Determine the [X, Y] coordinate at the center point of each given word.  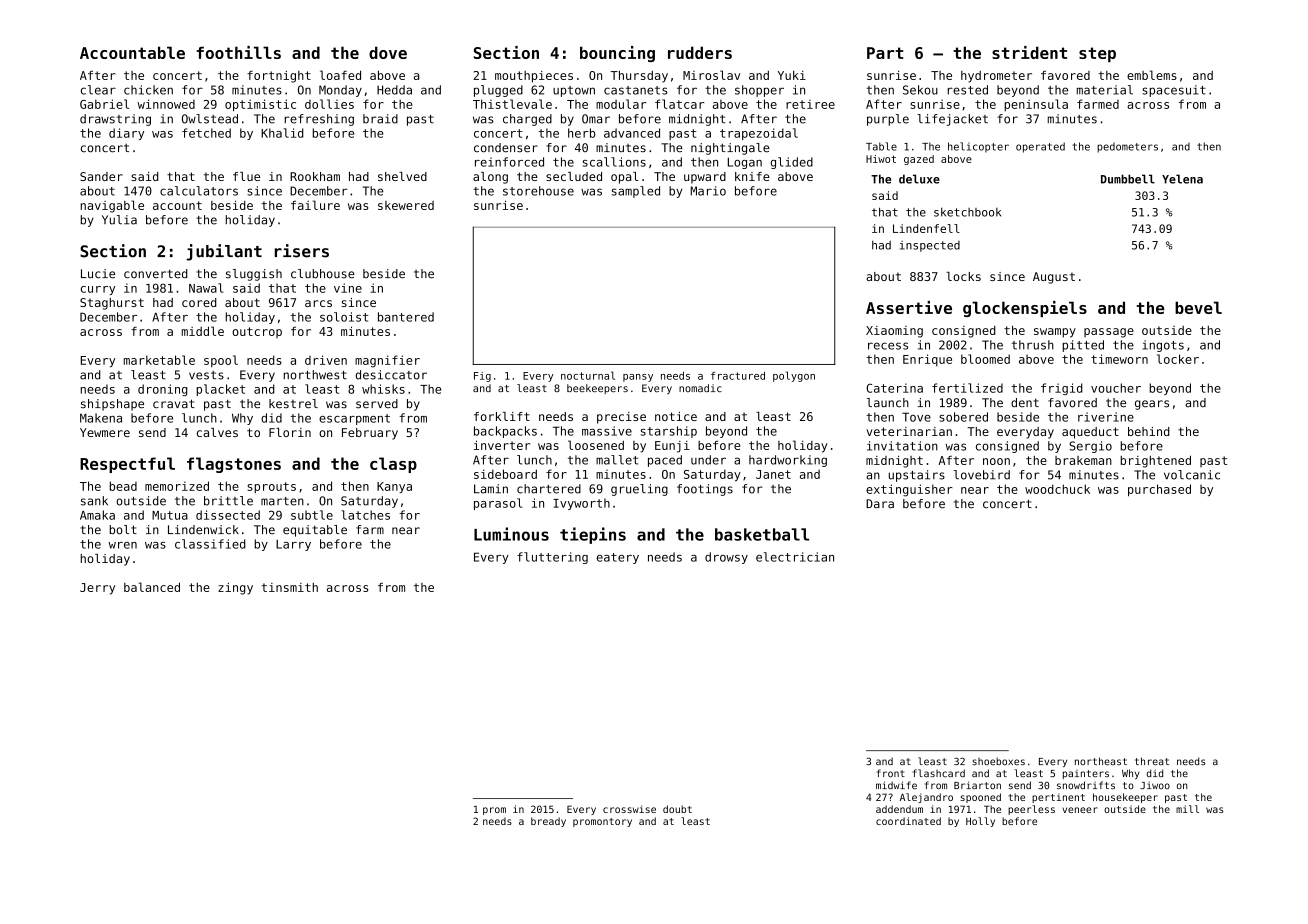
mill [1187, 809]
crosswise [629, 809]
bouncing [617, 54]
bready [548, 822]
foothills [239, 52]
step [1097, 54]
